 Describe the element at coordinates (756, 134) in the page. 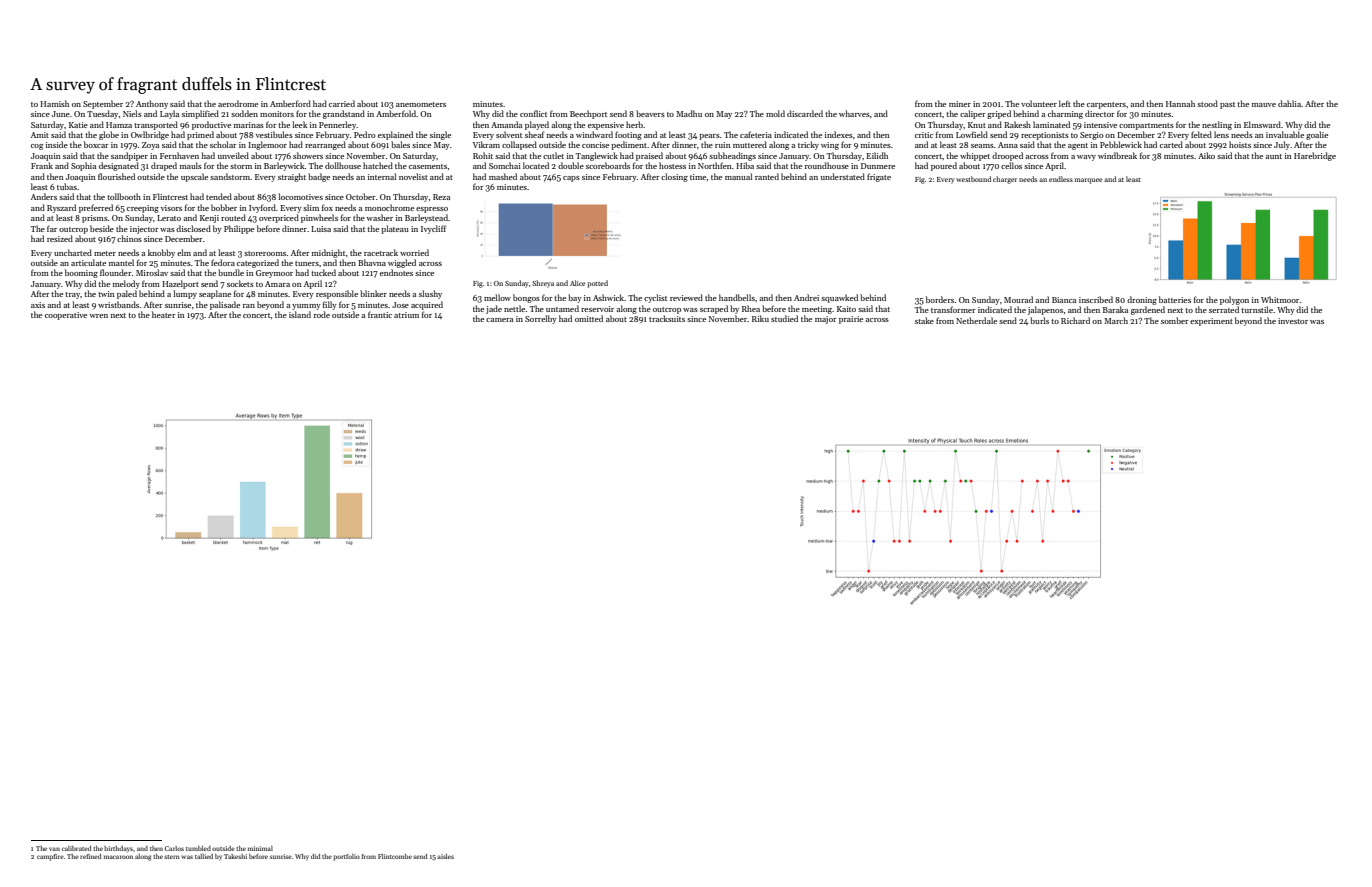

I see `cafeteria` at that location.
